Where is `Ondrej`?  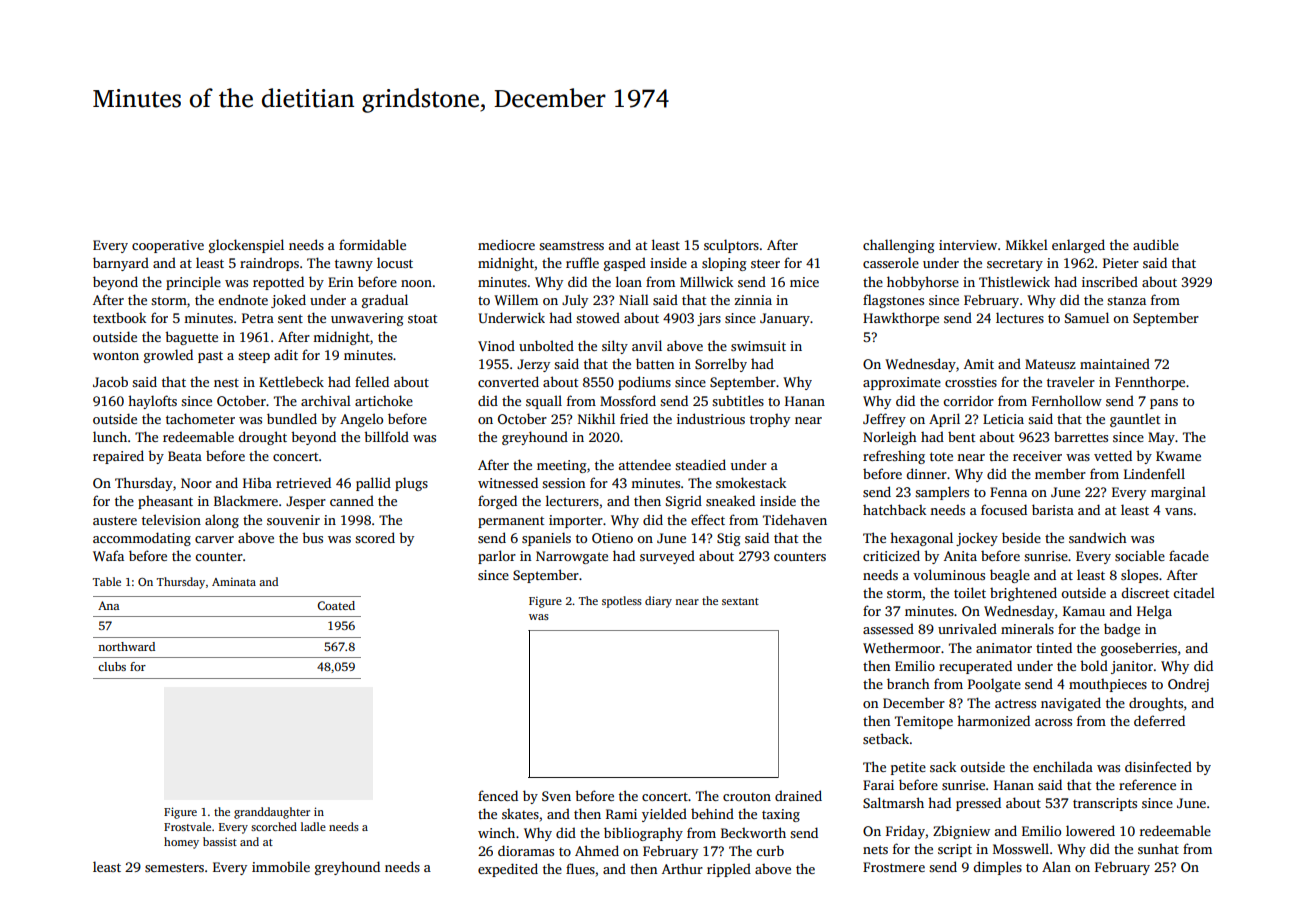
Ondrej is located at coordinates (1188, 685).
